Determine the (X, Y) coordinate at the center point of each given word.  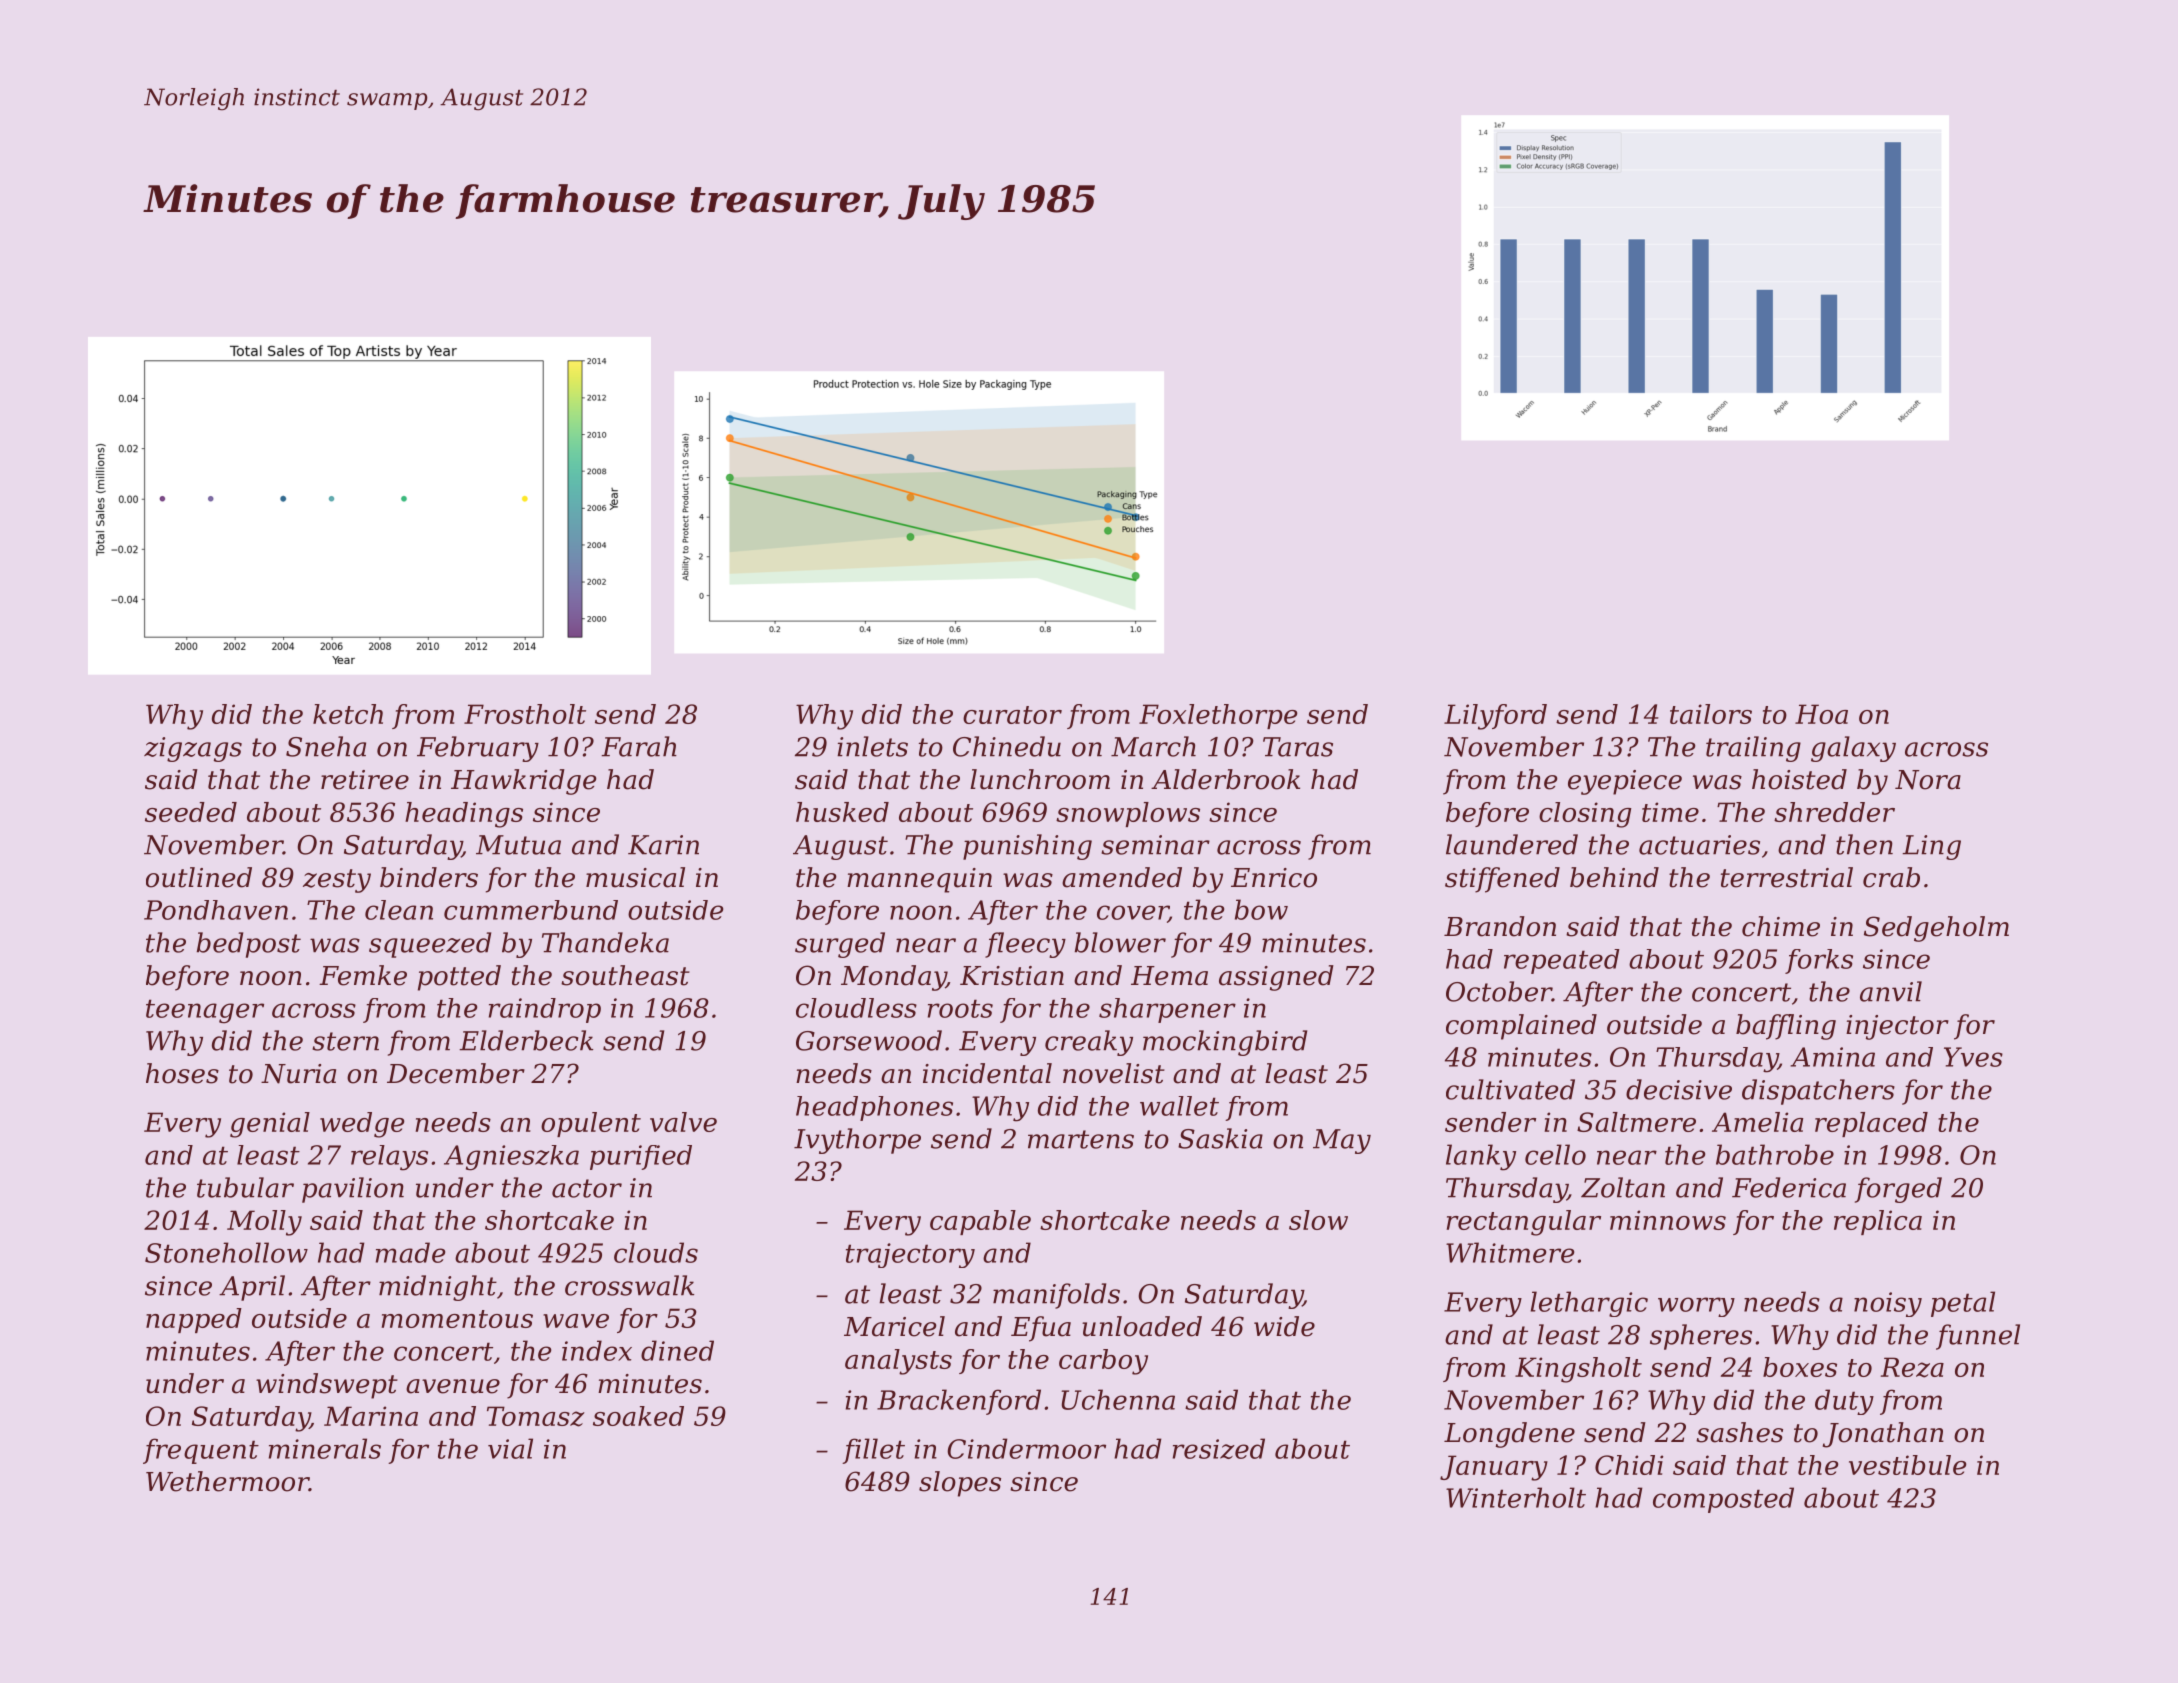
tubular (245, 1187)
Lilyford (1495, 717)
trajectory (910, 1255)
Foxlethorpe (1218, 716)
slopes (960, 1484)
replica (1878, 1222)
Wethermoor (227, 1481)
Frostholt (525, 714)
